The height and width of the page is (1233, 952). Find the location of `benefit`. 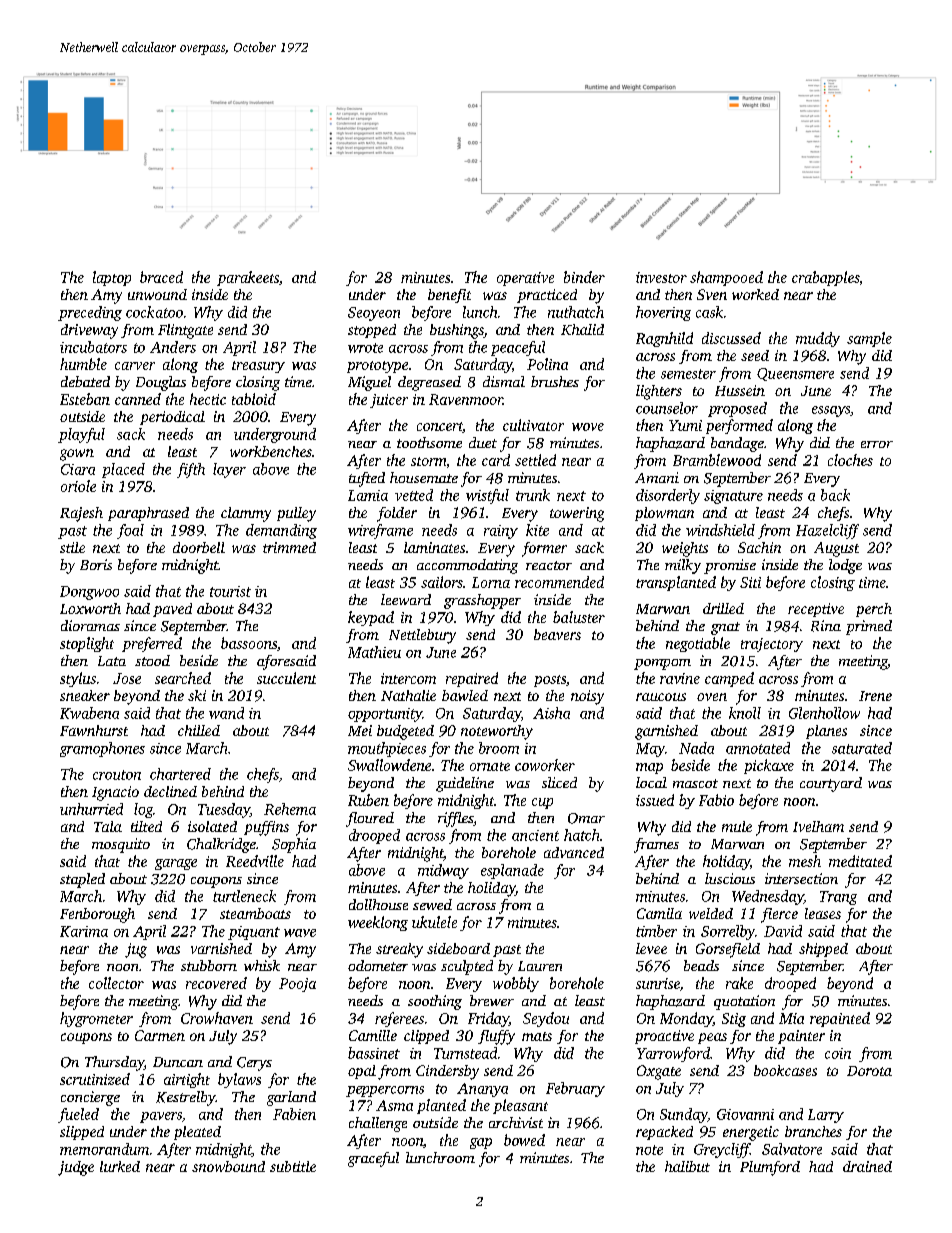

benefit is located at coordinates (449, 296).
